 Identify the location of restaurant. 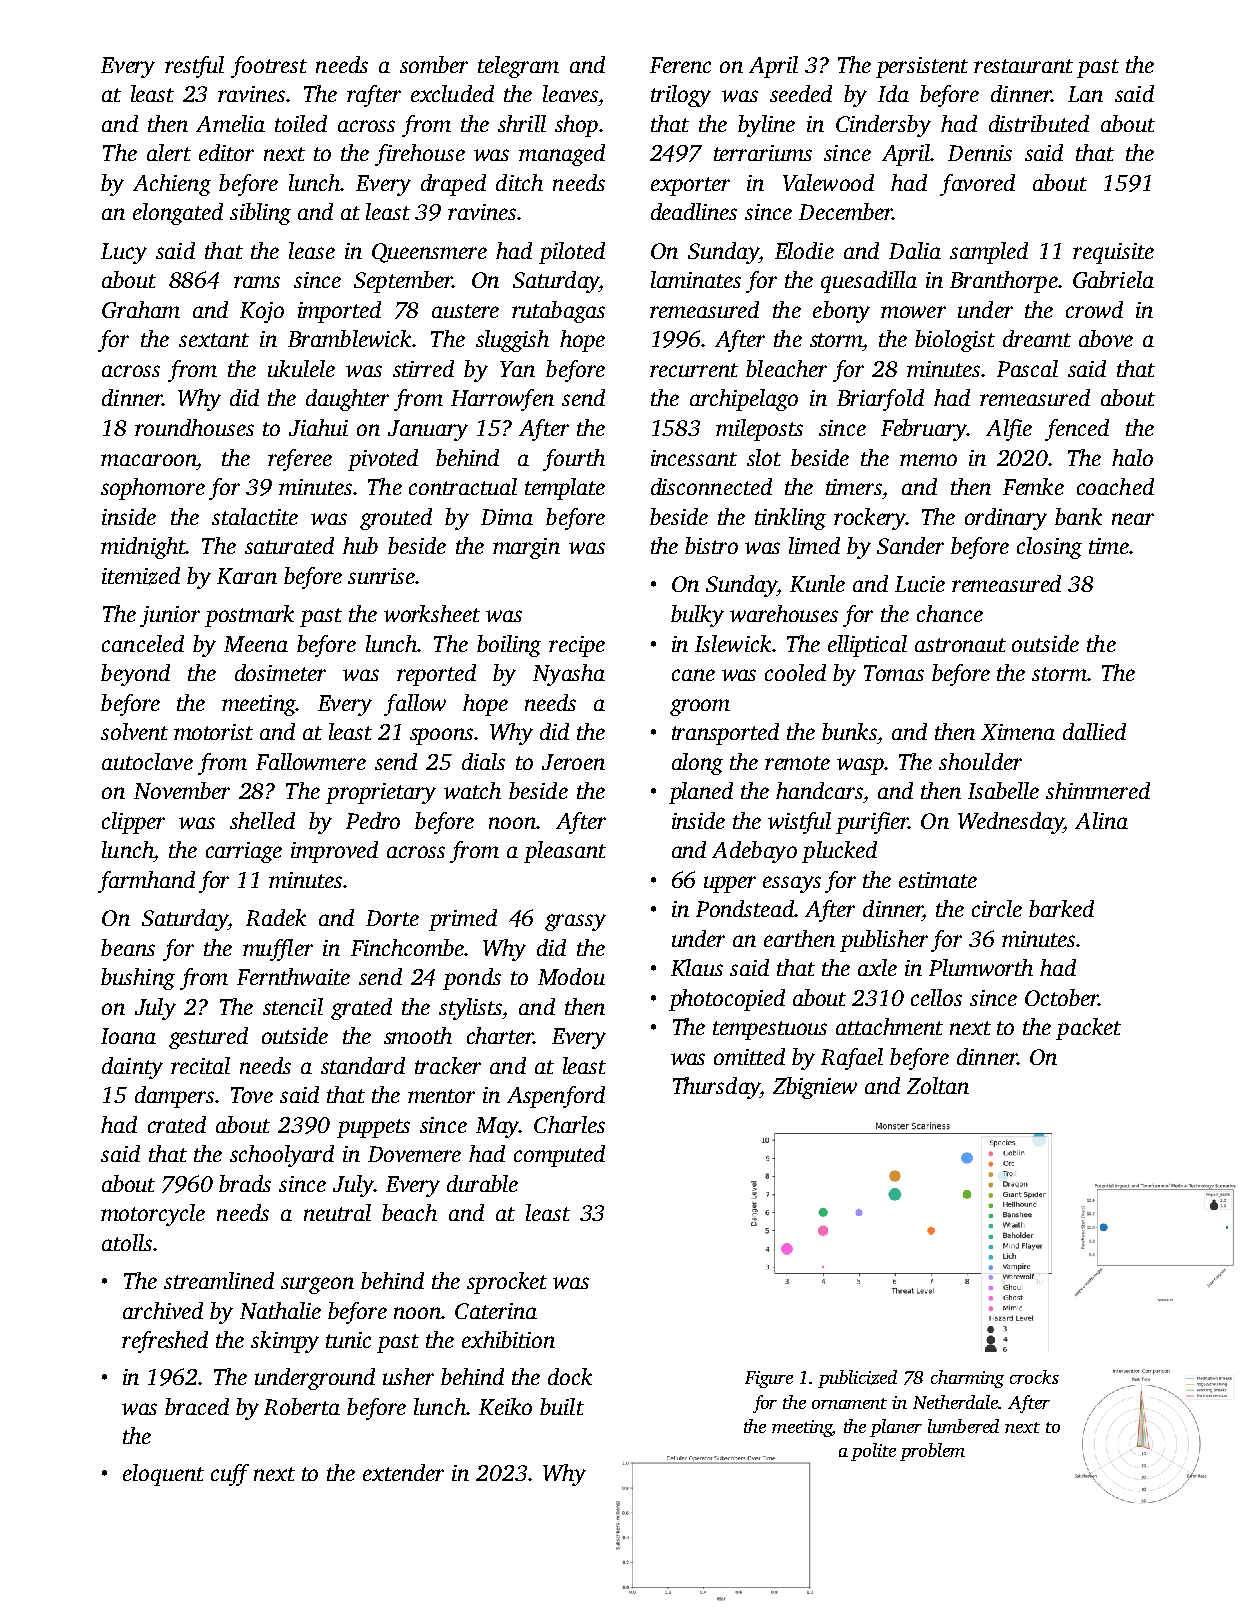
(1023, 66).
